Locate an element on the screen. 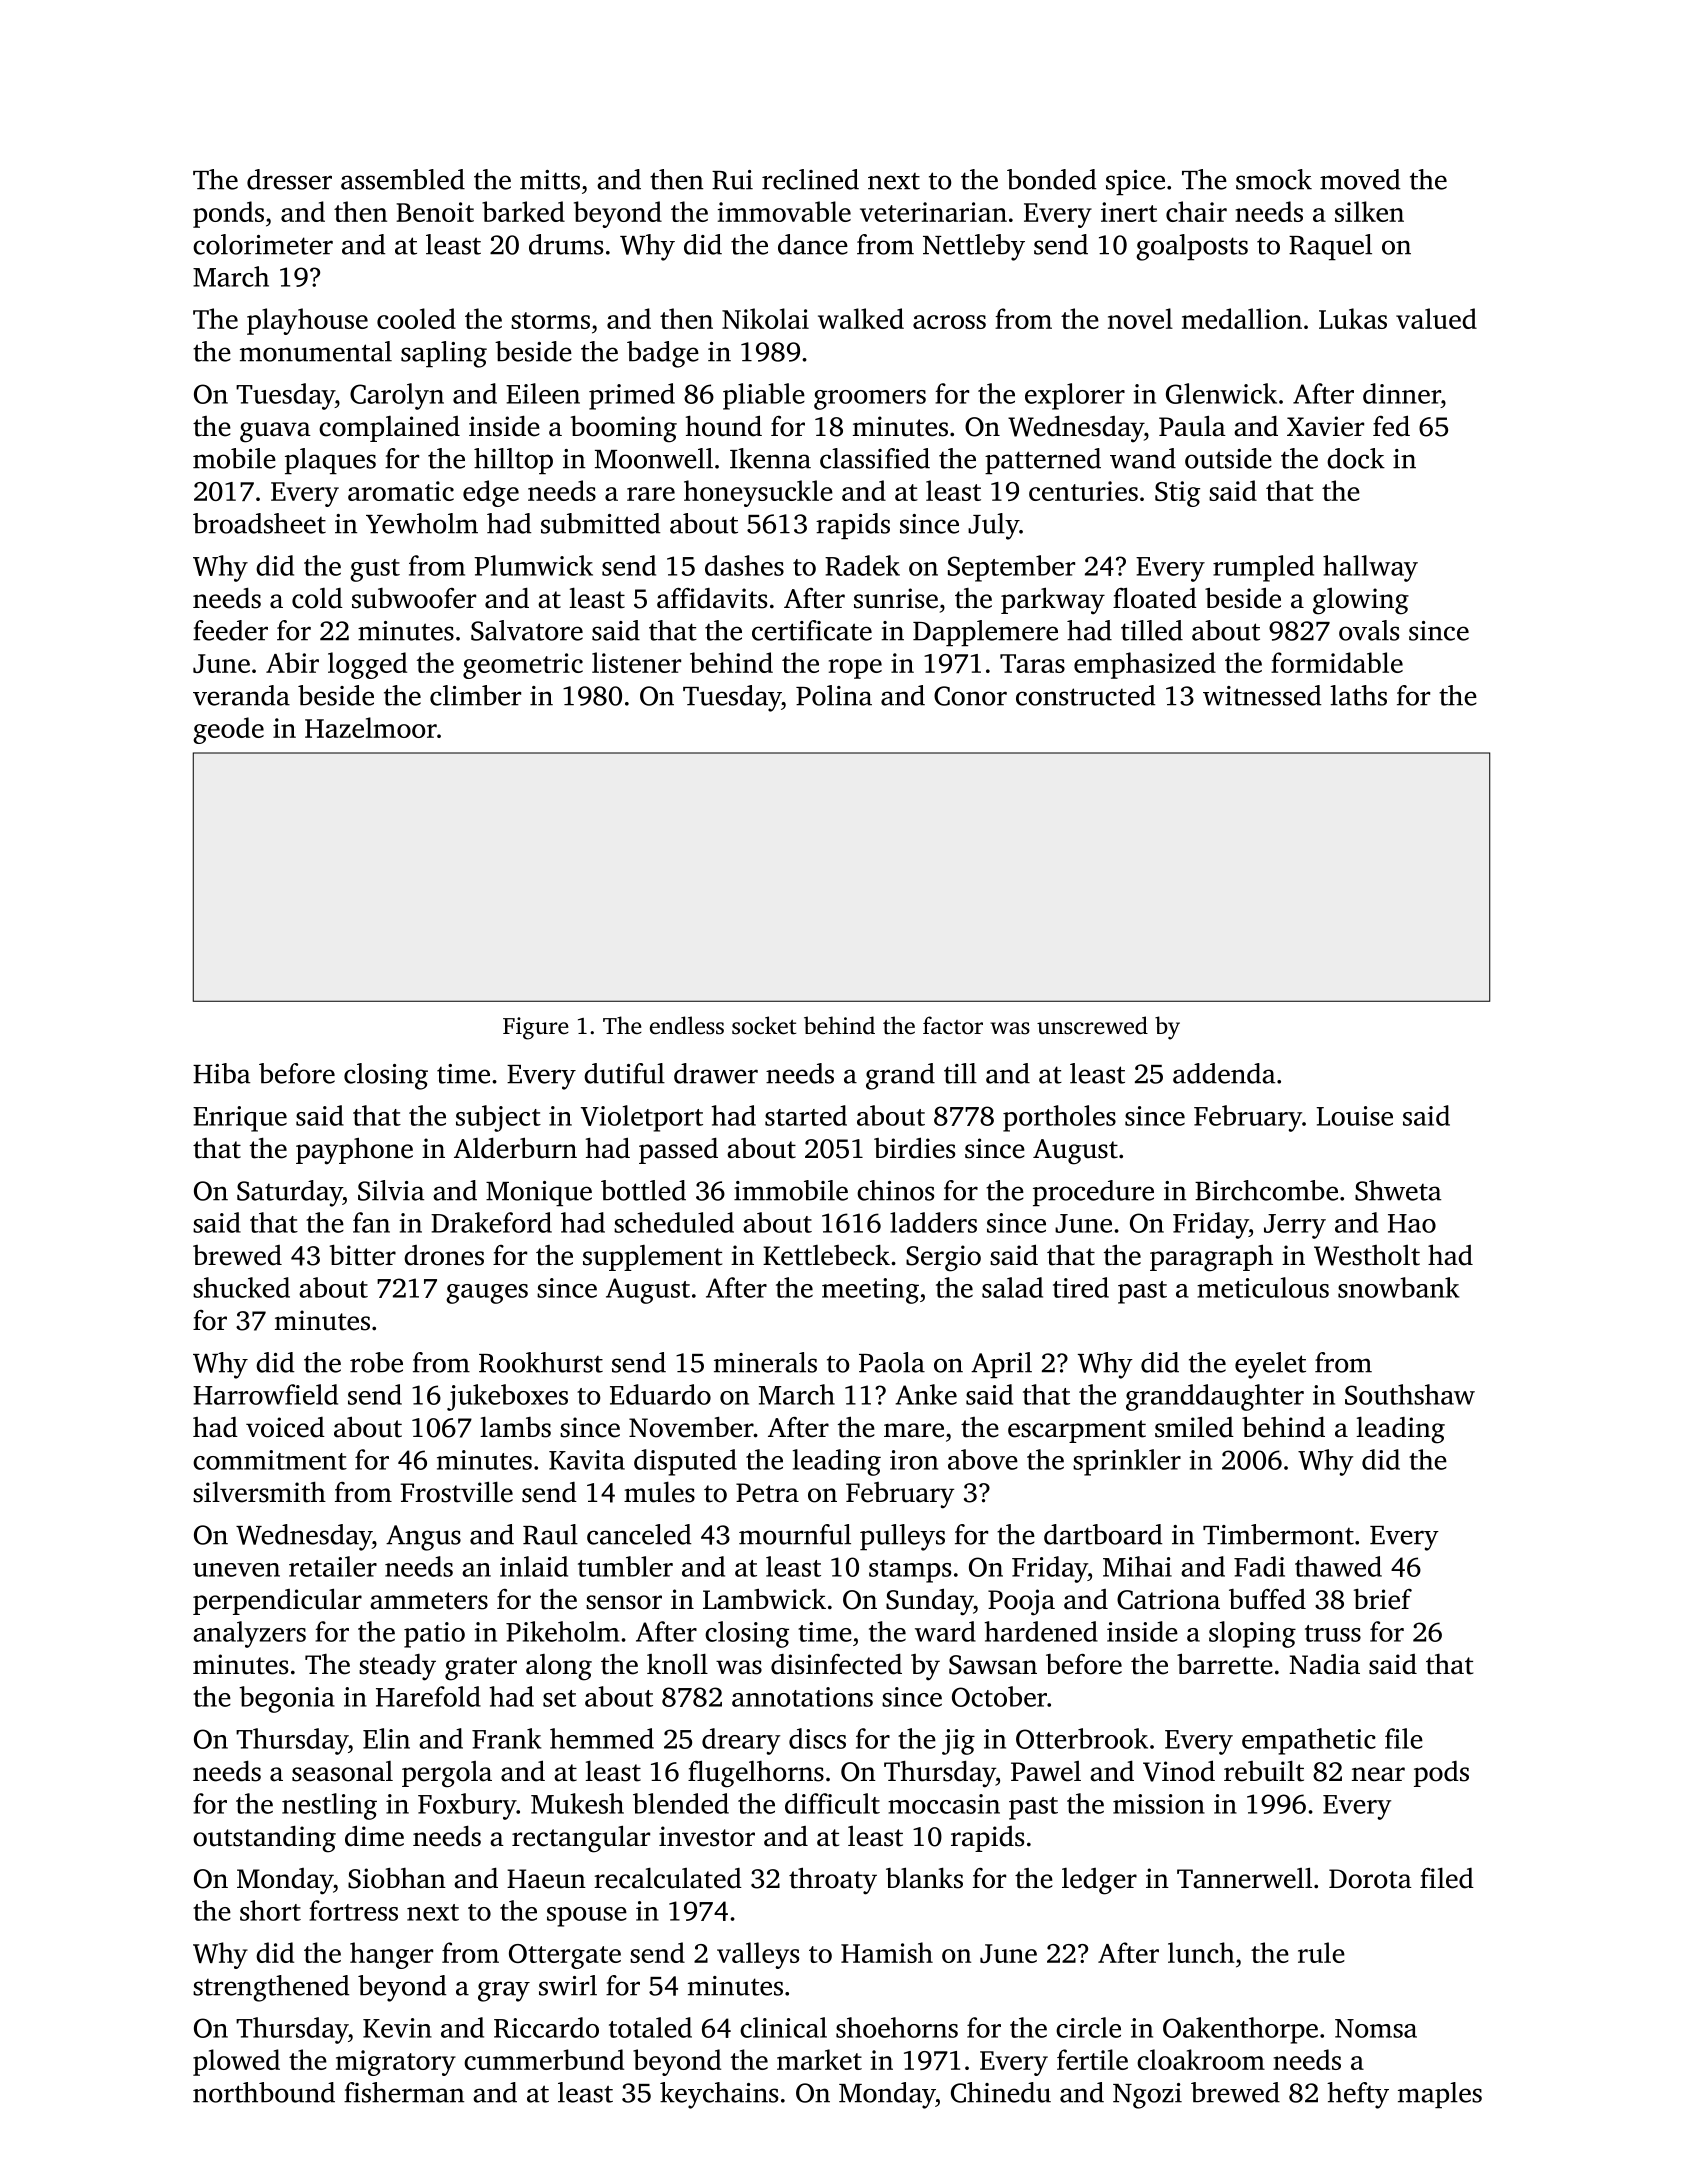  shucked is located at coordinates (241, 1287).
